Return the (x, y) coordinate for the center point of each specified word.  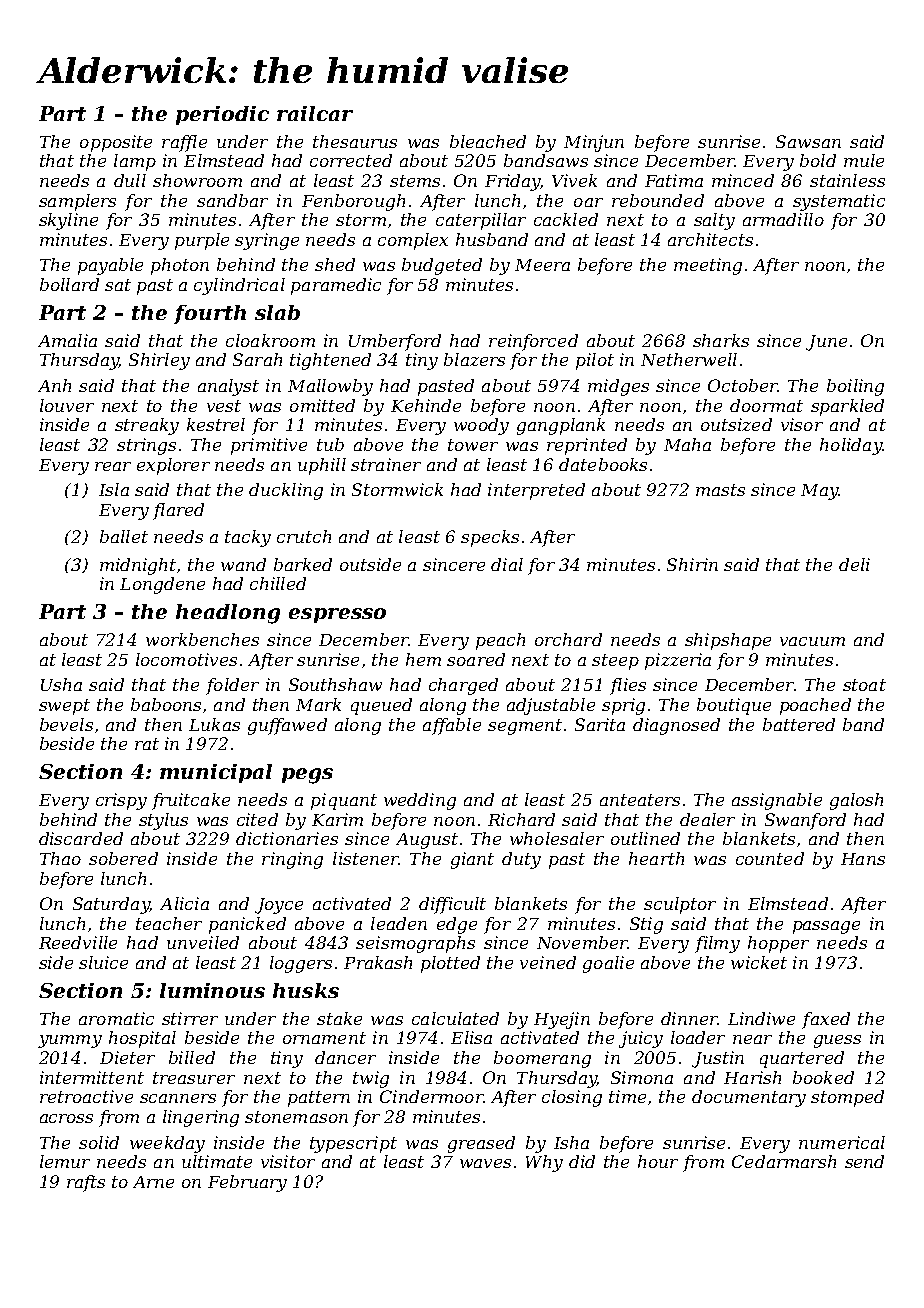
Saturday (111, 905)
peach (500, 641)
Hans (863, 859)
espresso (337, 615)
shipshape (728, 641)
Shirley (159, 361)
